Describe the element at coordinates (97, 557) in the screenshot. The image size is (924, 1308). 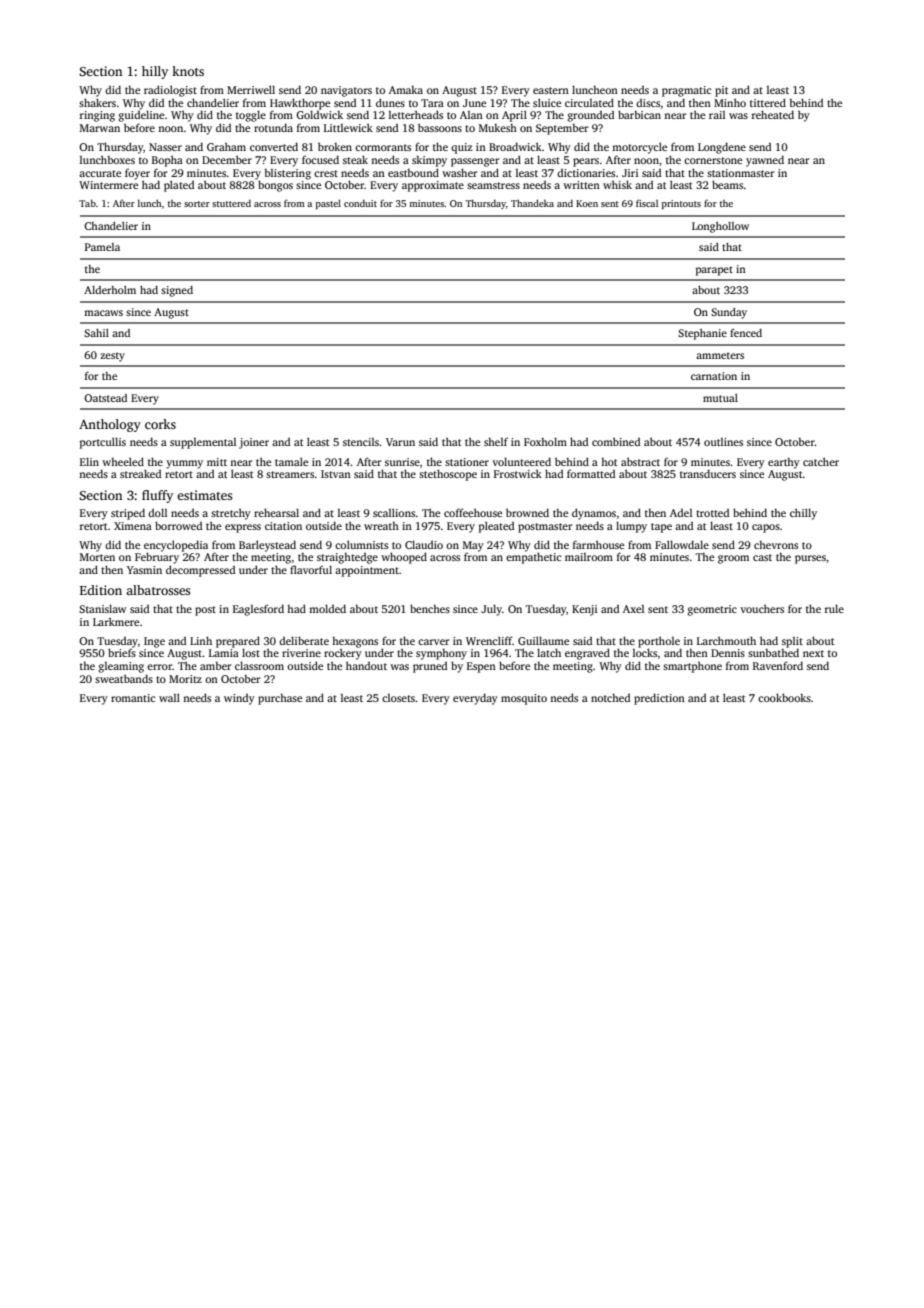
I see `Morten` at that location.
